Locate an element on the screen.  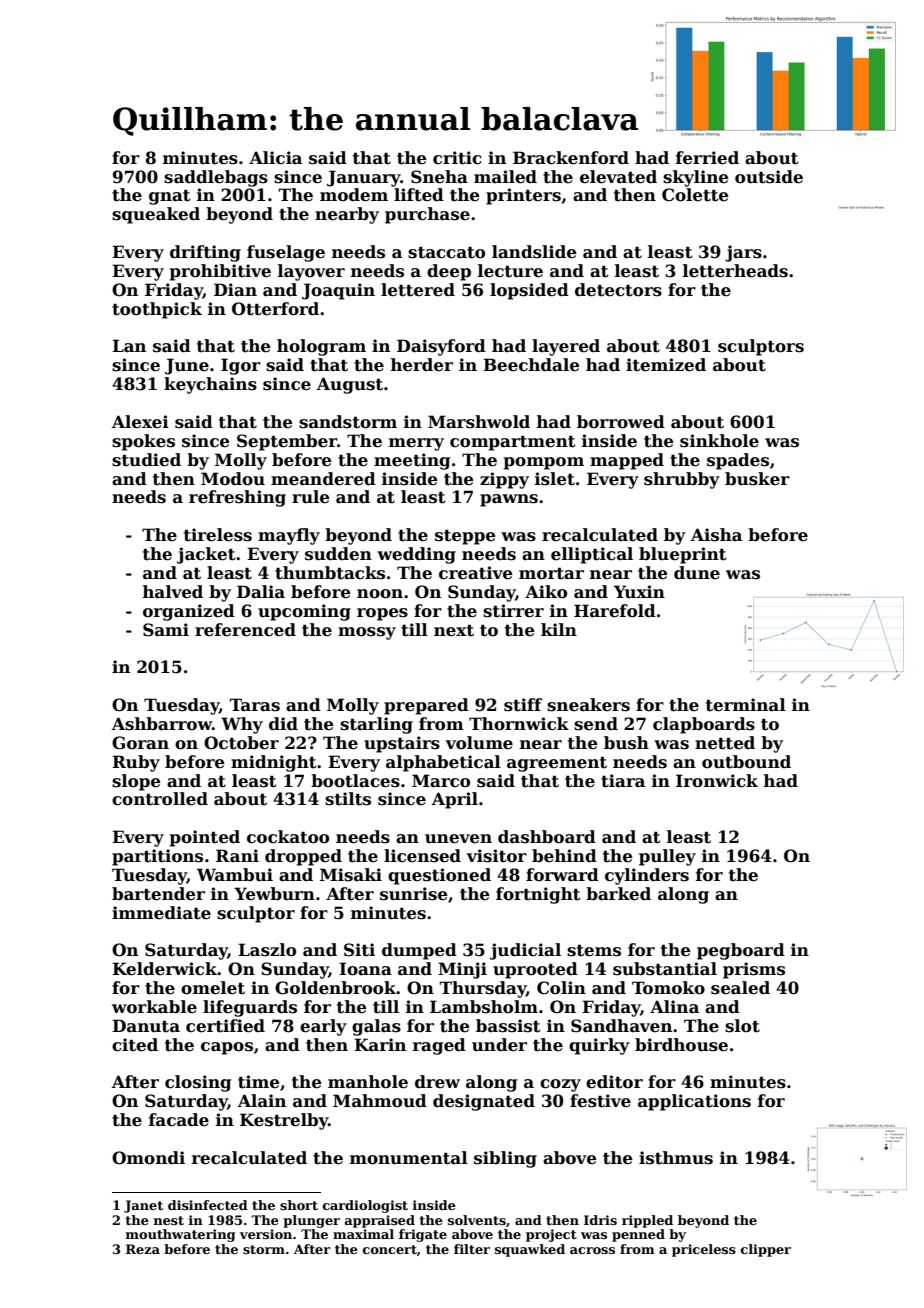
clipper is located at coordinates (766, 1250).
